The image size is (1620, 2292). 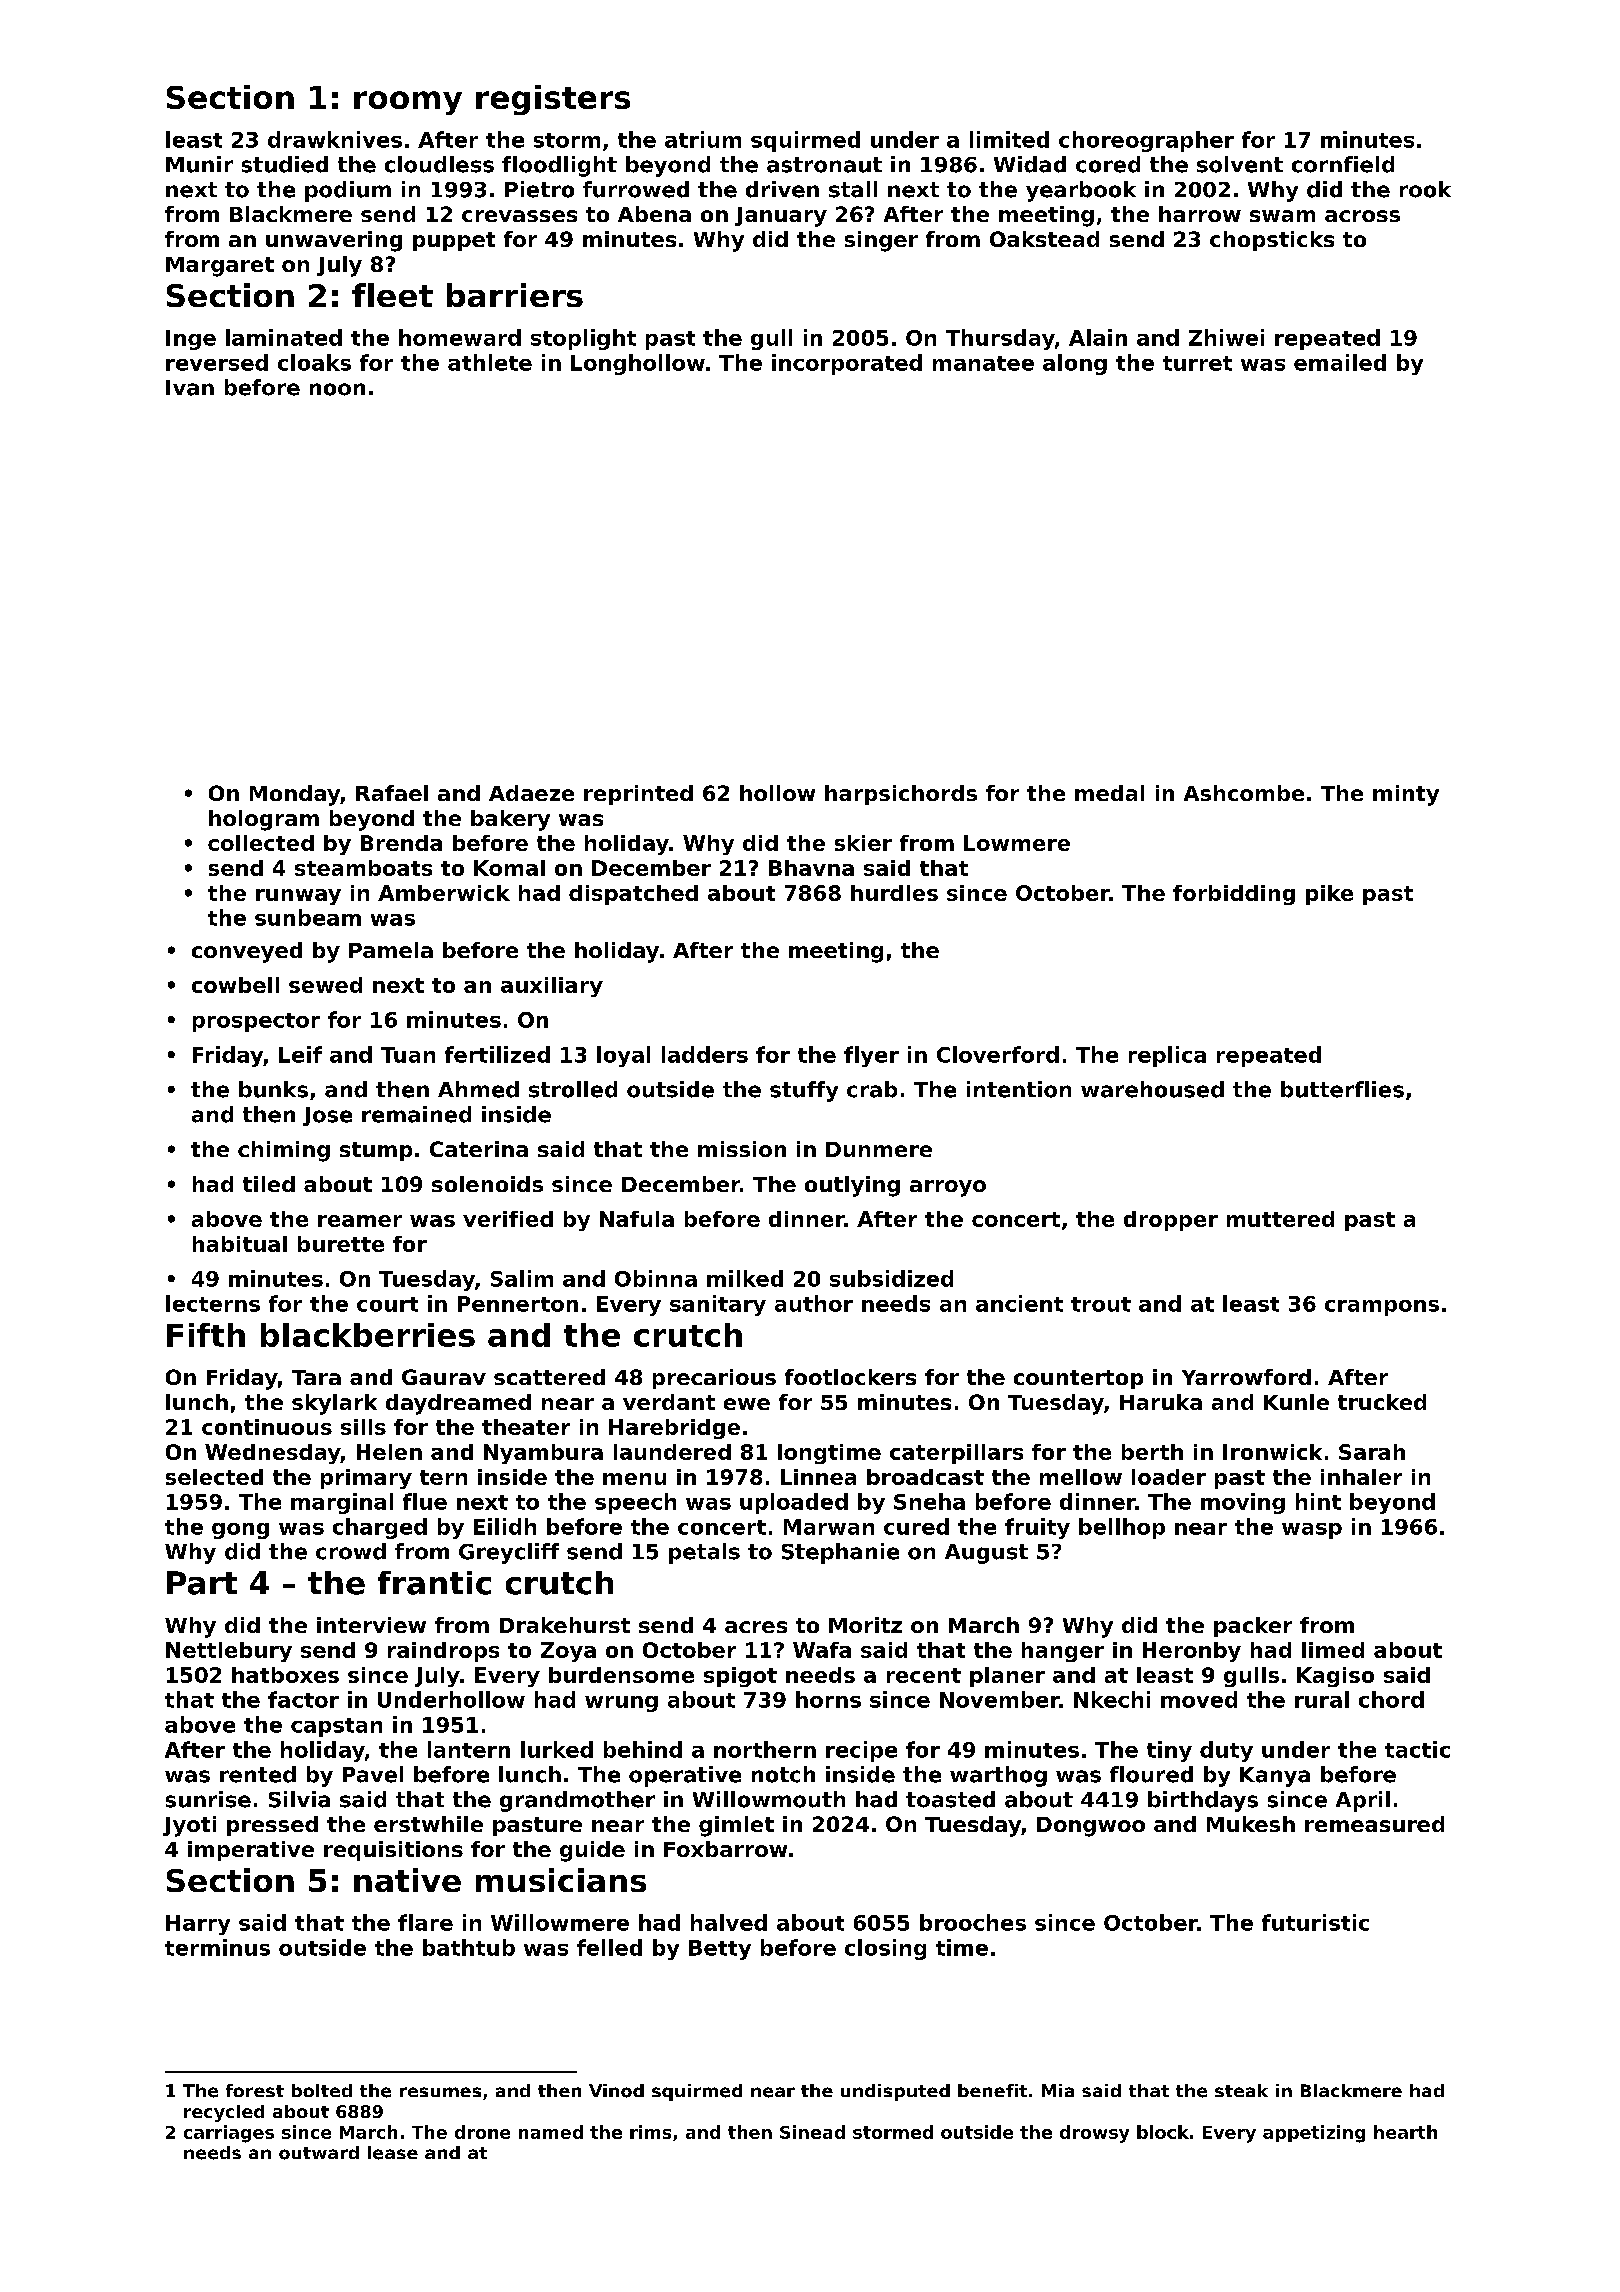 I want to click on harrow, so click(x=1200, y=214).
